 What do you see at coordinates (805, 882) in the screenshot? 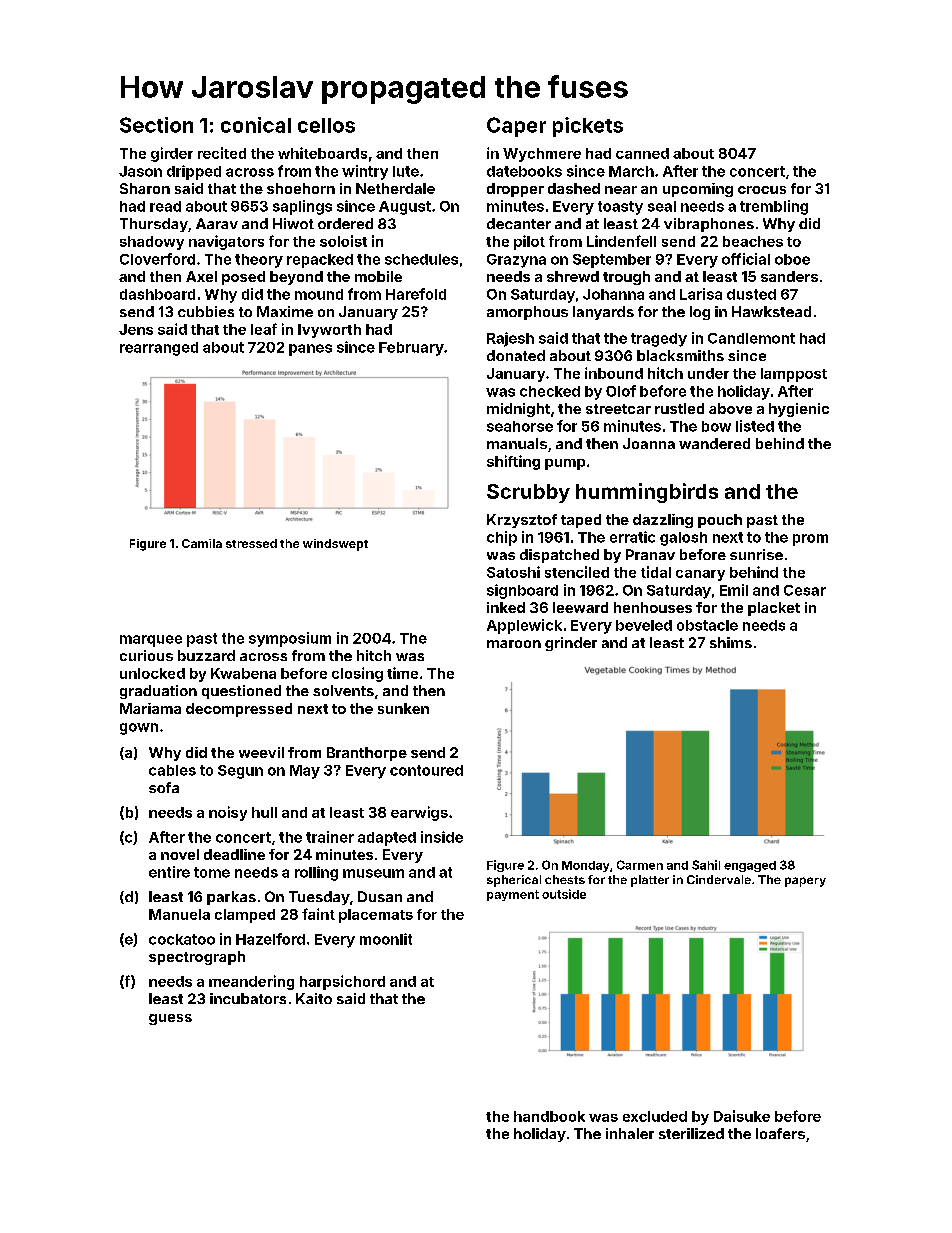
I see `papery` at bounding box center [805, 882].
